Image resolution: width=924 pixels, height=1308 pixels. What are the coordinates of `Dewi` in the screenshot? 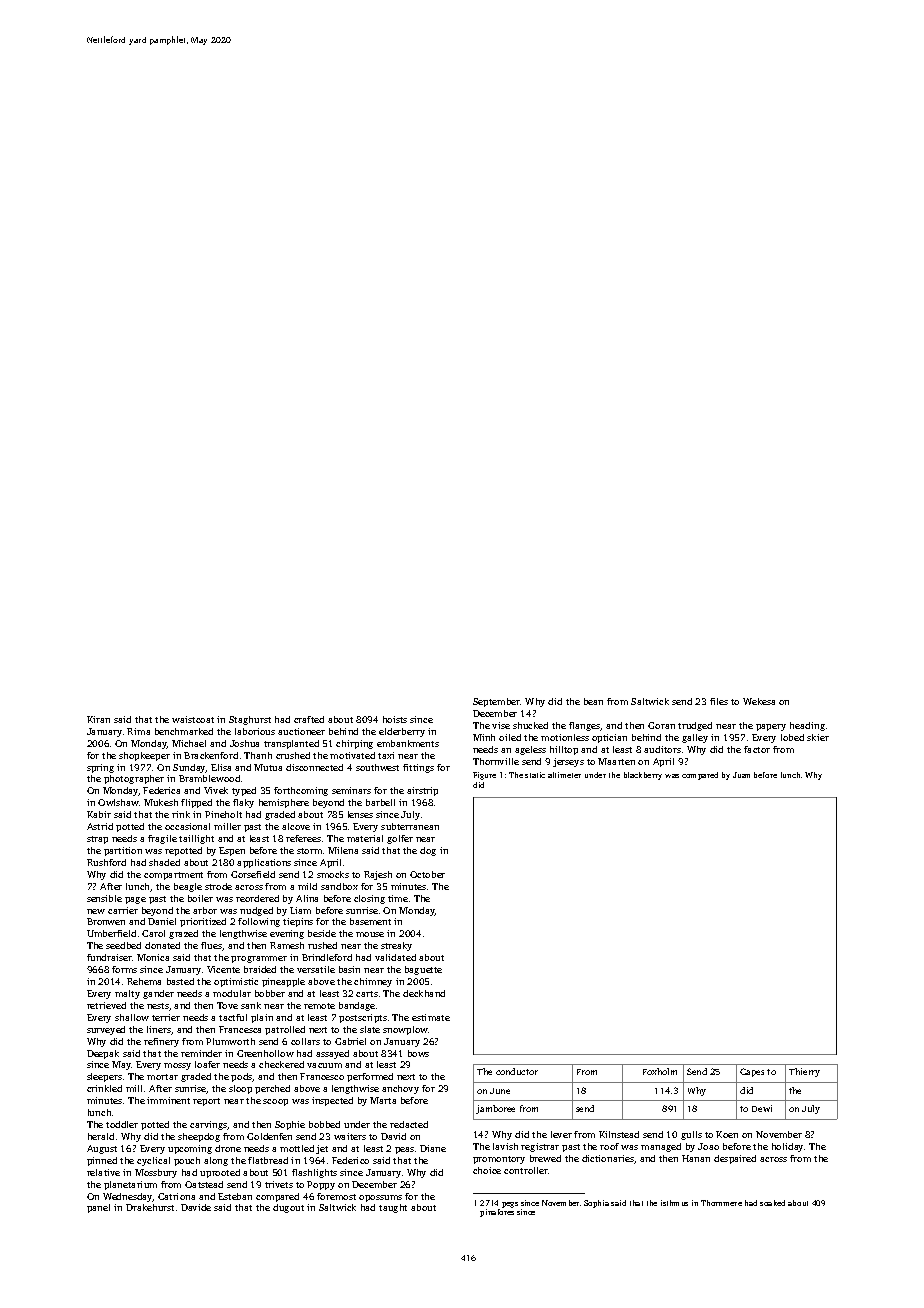 It's located at (762, 1108).
